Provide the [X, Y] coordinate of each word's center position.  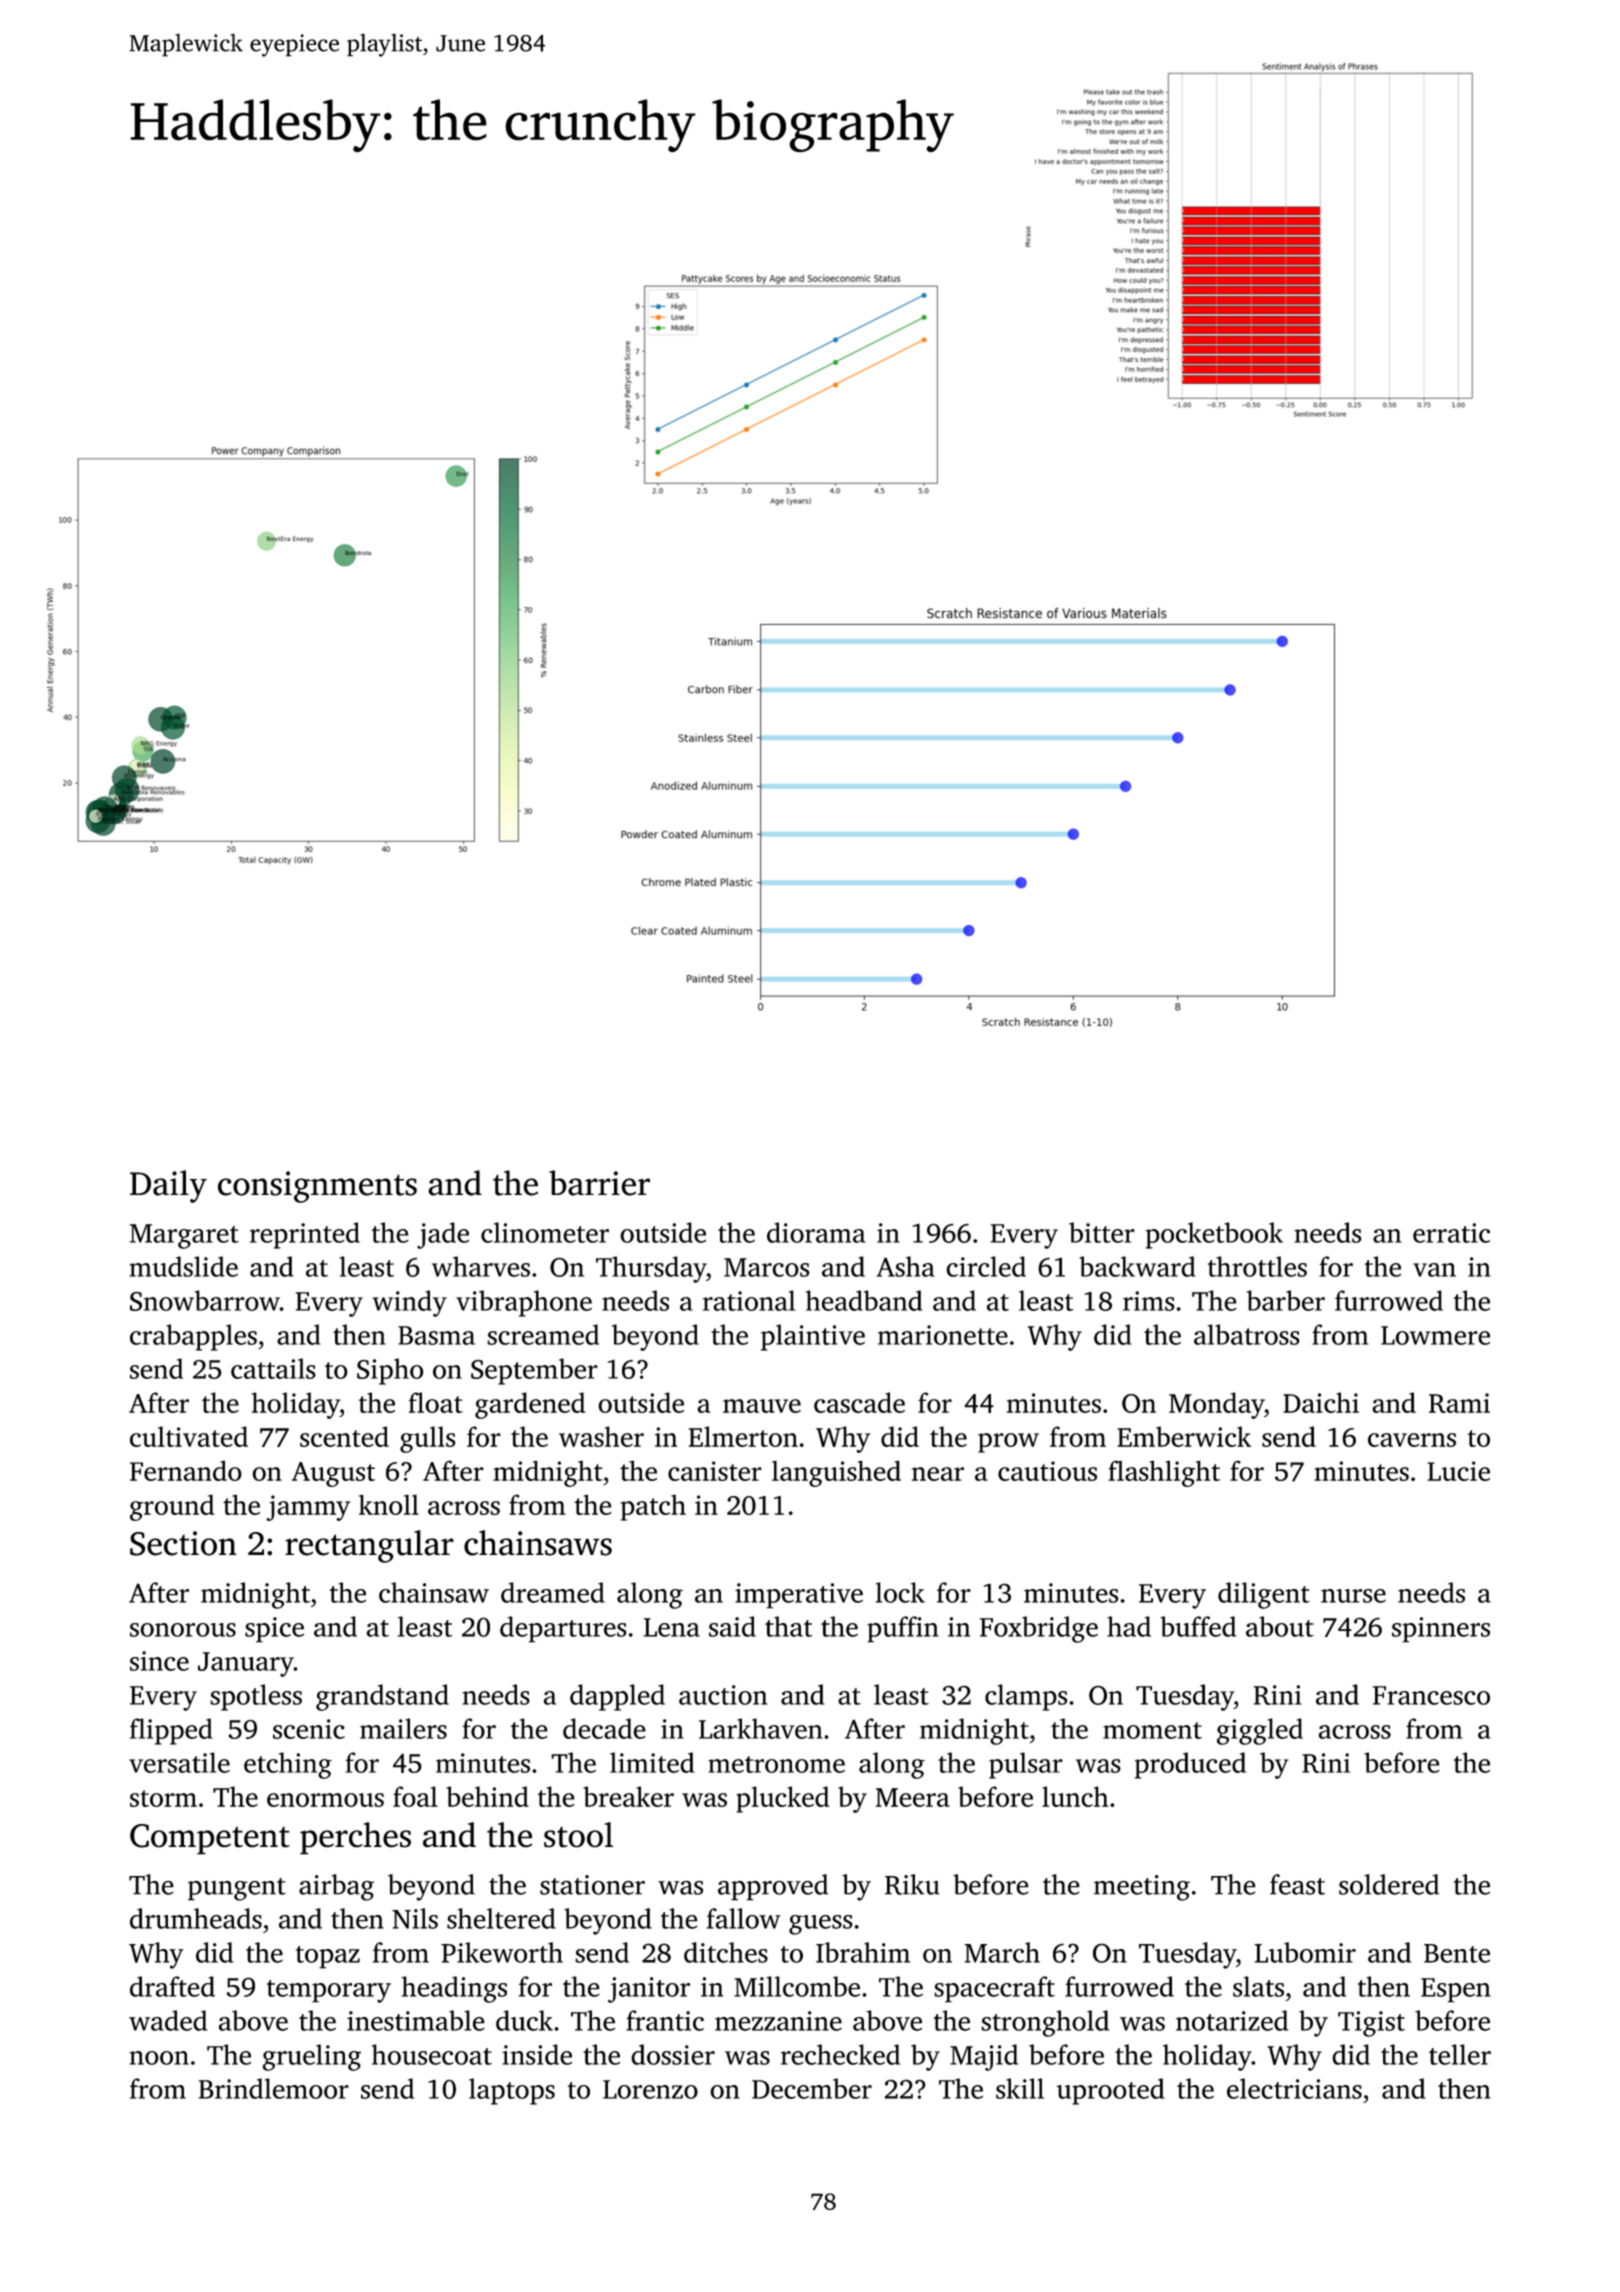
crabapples [193, 1337]
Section [183, 1543]
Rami [1459, 1403]
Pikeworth [502, 1952]
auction [723, 1695]
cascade [859, 1402]
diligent [1264, 1595]
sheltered [501, 1918]
